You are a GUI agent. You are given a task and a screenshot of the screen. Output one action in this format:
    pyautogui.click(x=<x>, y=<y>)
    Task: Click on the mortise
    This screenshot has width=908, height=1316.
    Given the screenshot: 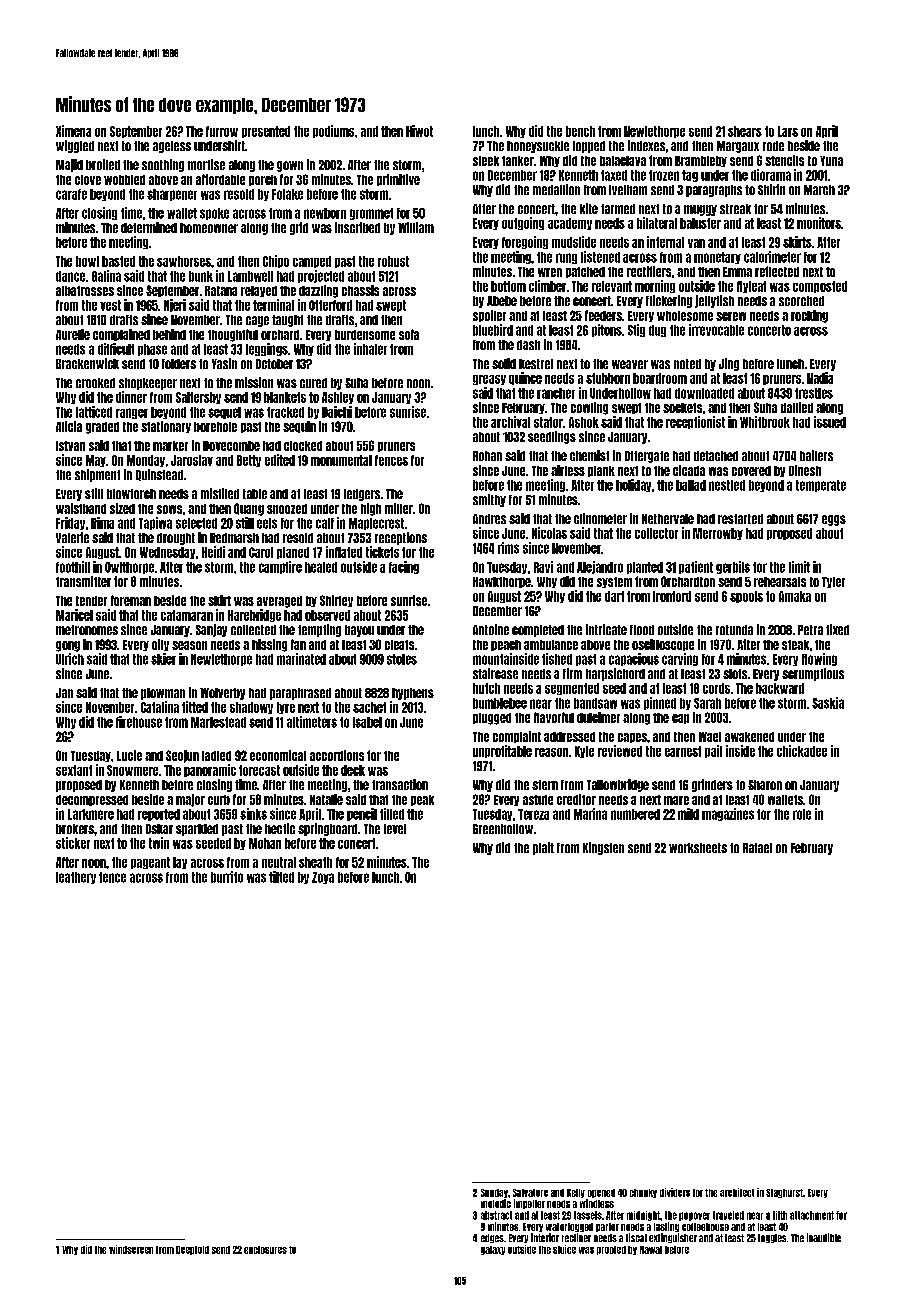 What is the action you would take?
    pyautogui.click(x=206, y=164)
